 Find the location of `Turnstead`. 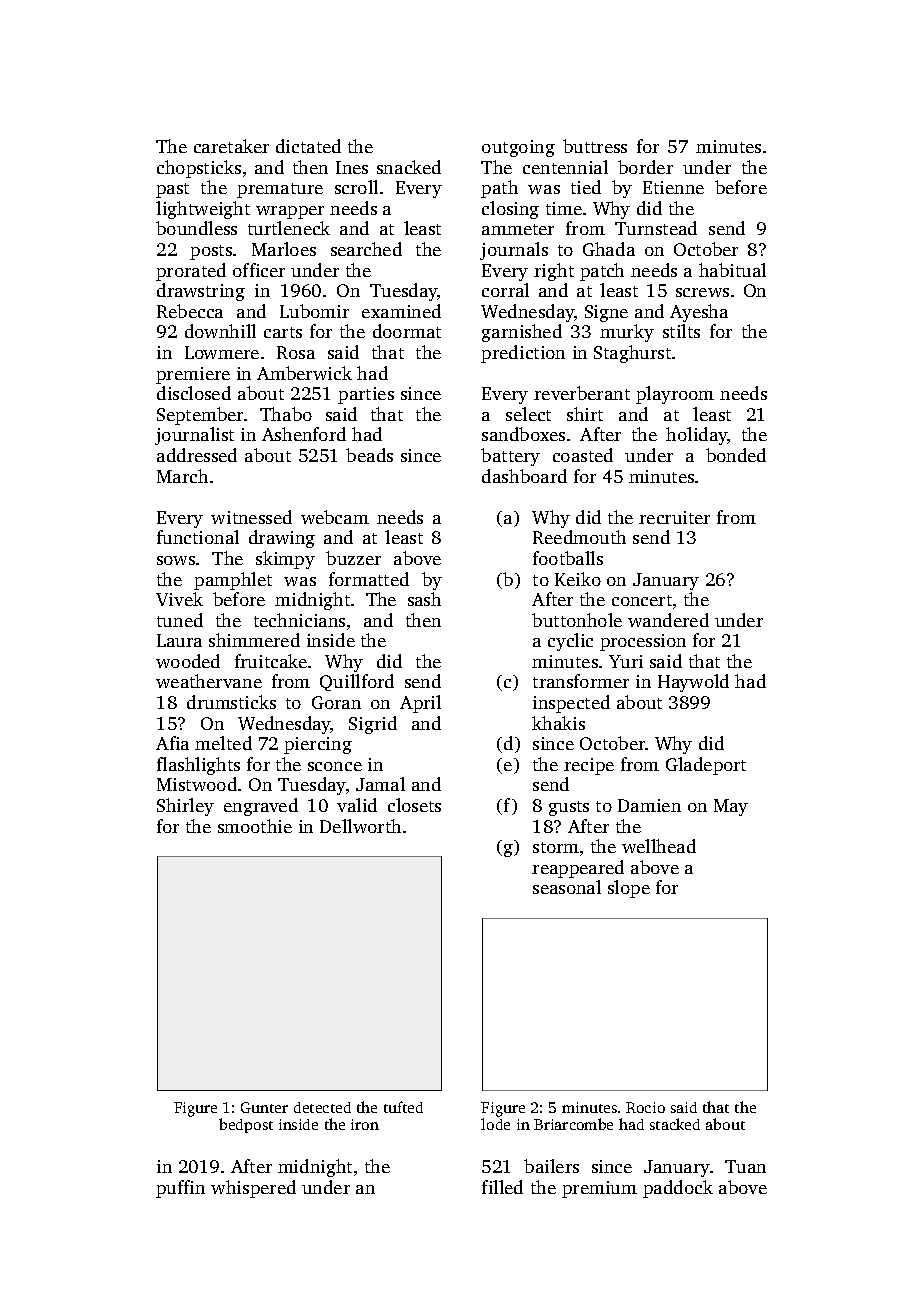

Turnstead is located at coordinates (656, 228).
